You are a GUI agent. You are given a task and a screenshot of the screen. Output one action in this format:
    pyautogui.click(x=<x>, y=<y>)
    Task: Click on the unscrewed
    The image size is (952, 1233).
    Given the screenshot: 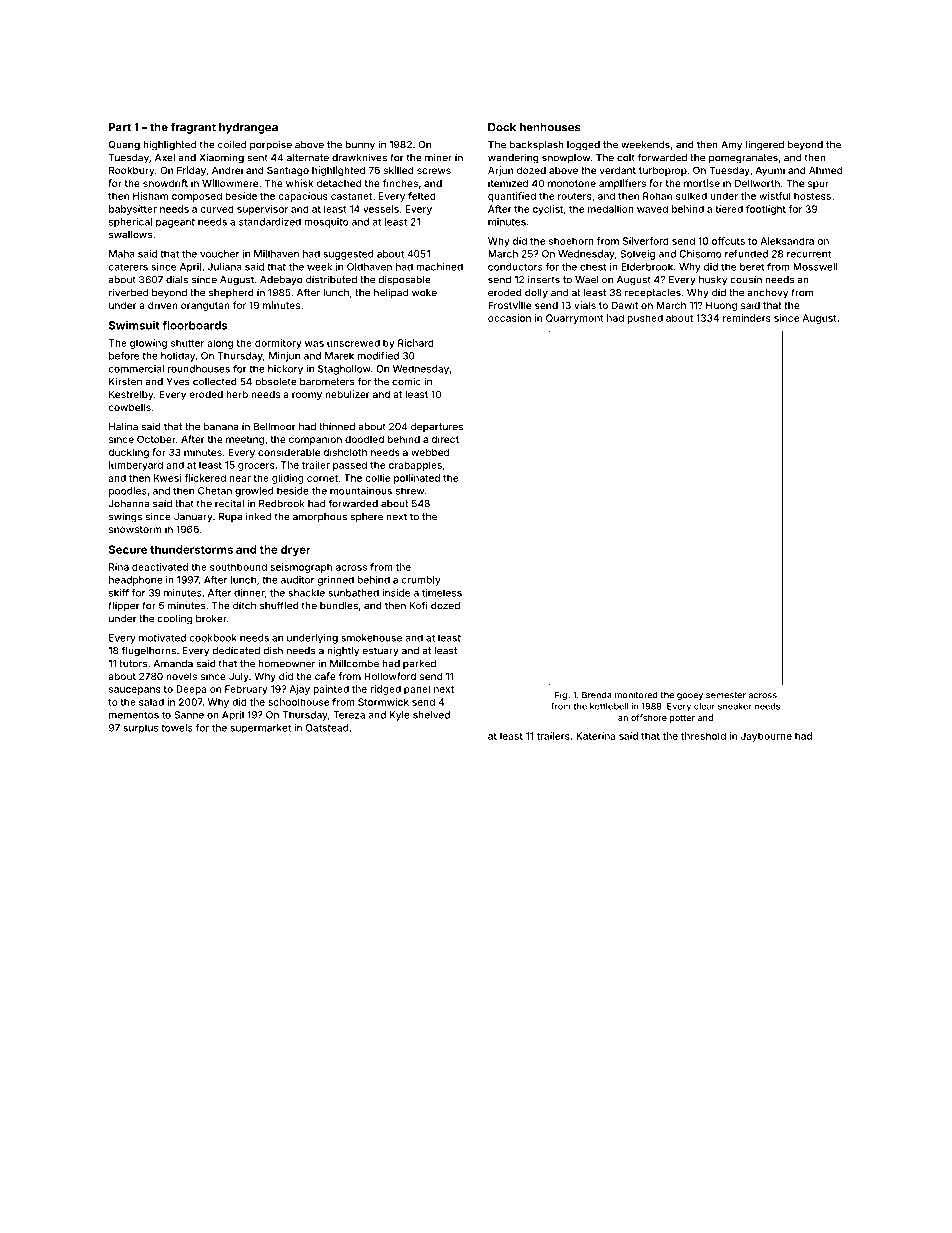 What is the action you would take?
    pyautogui.click(x=353, y=343)
